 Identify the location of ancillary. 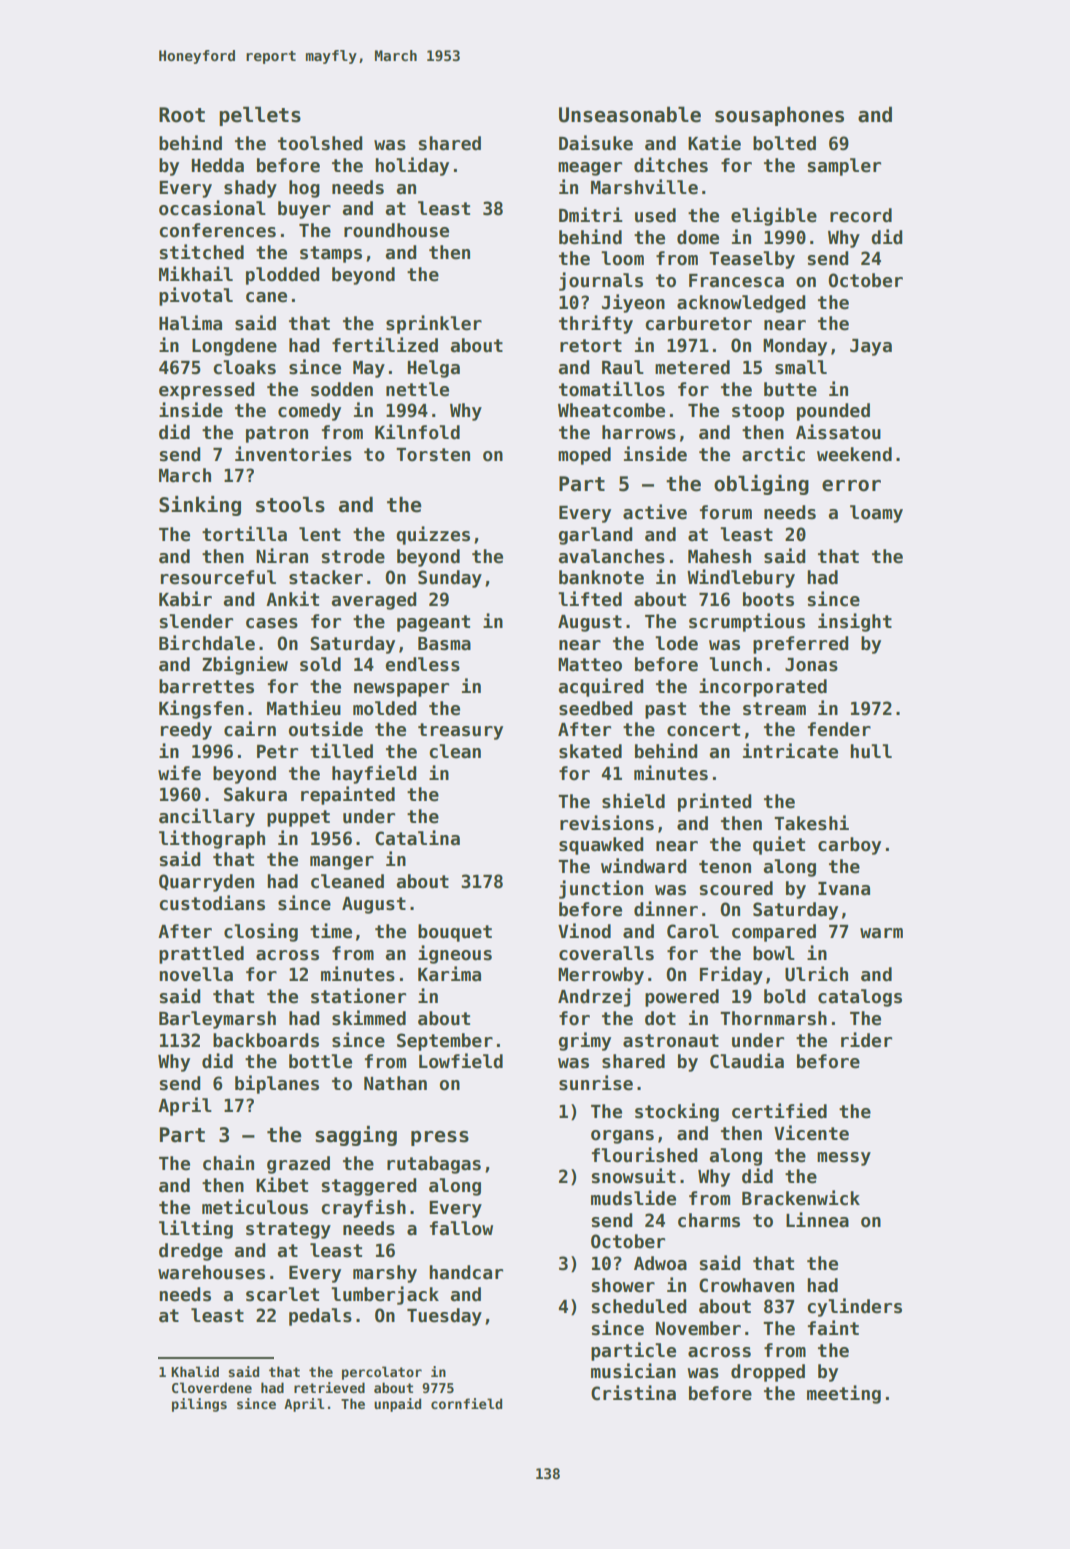
(207, 817).
